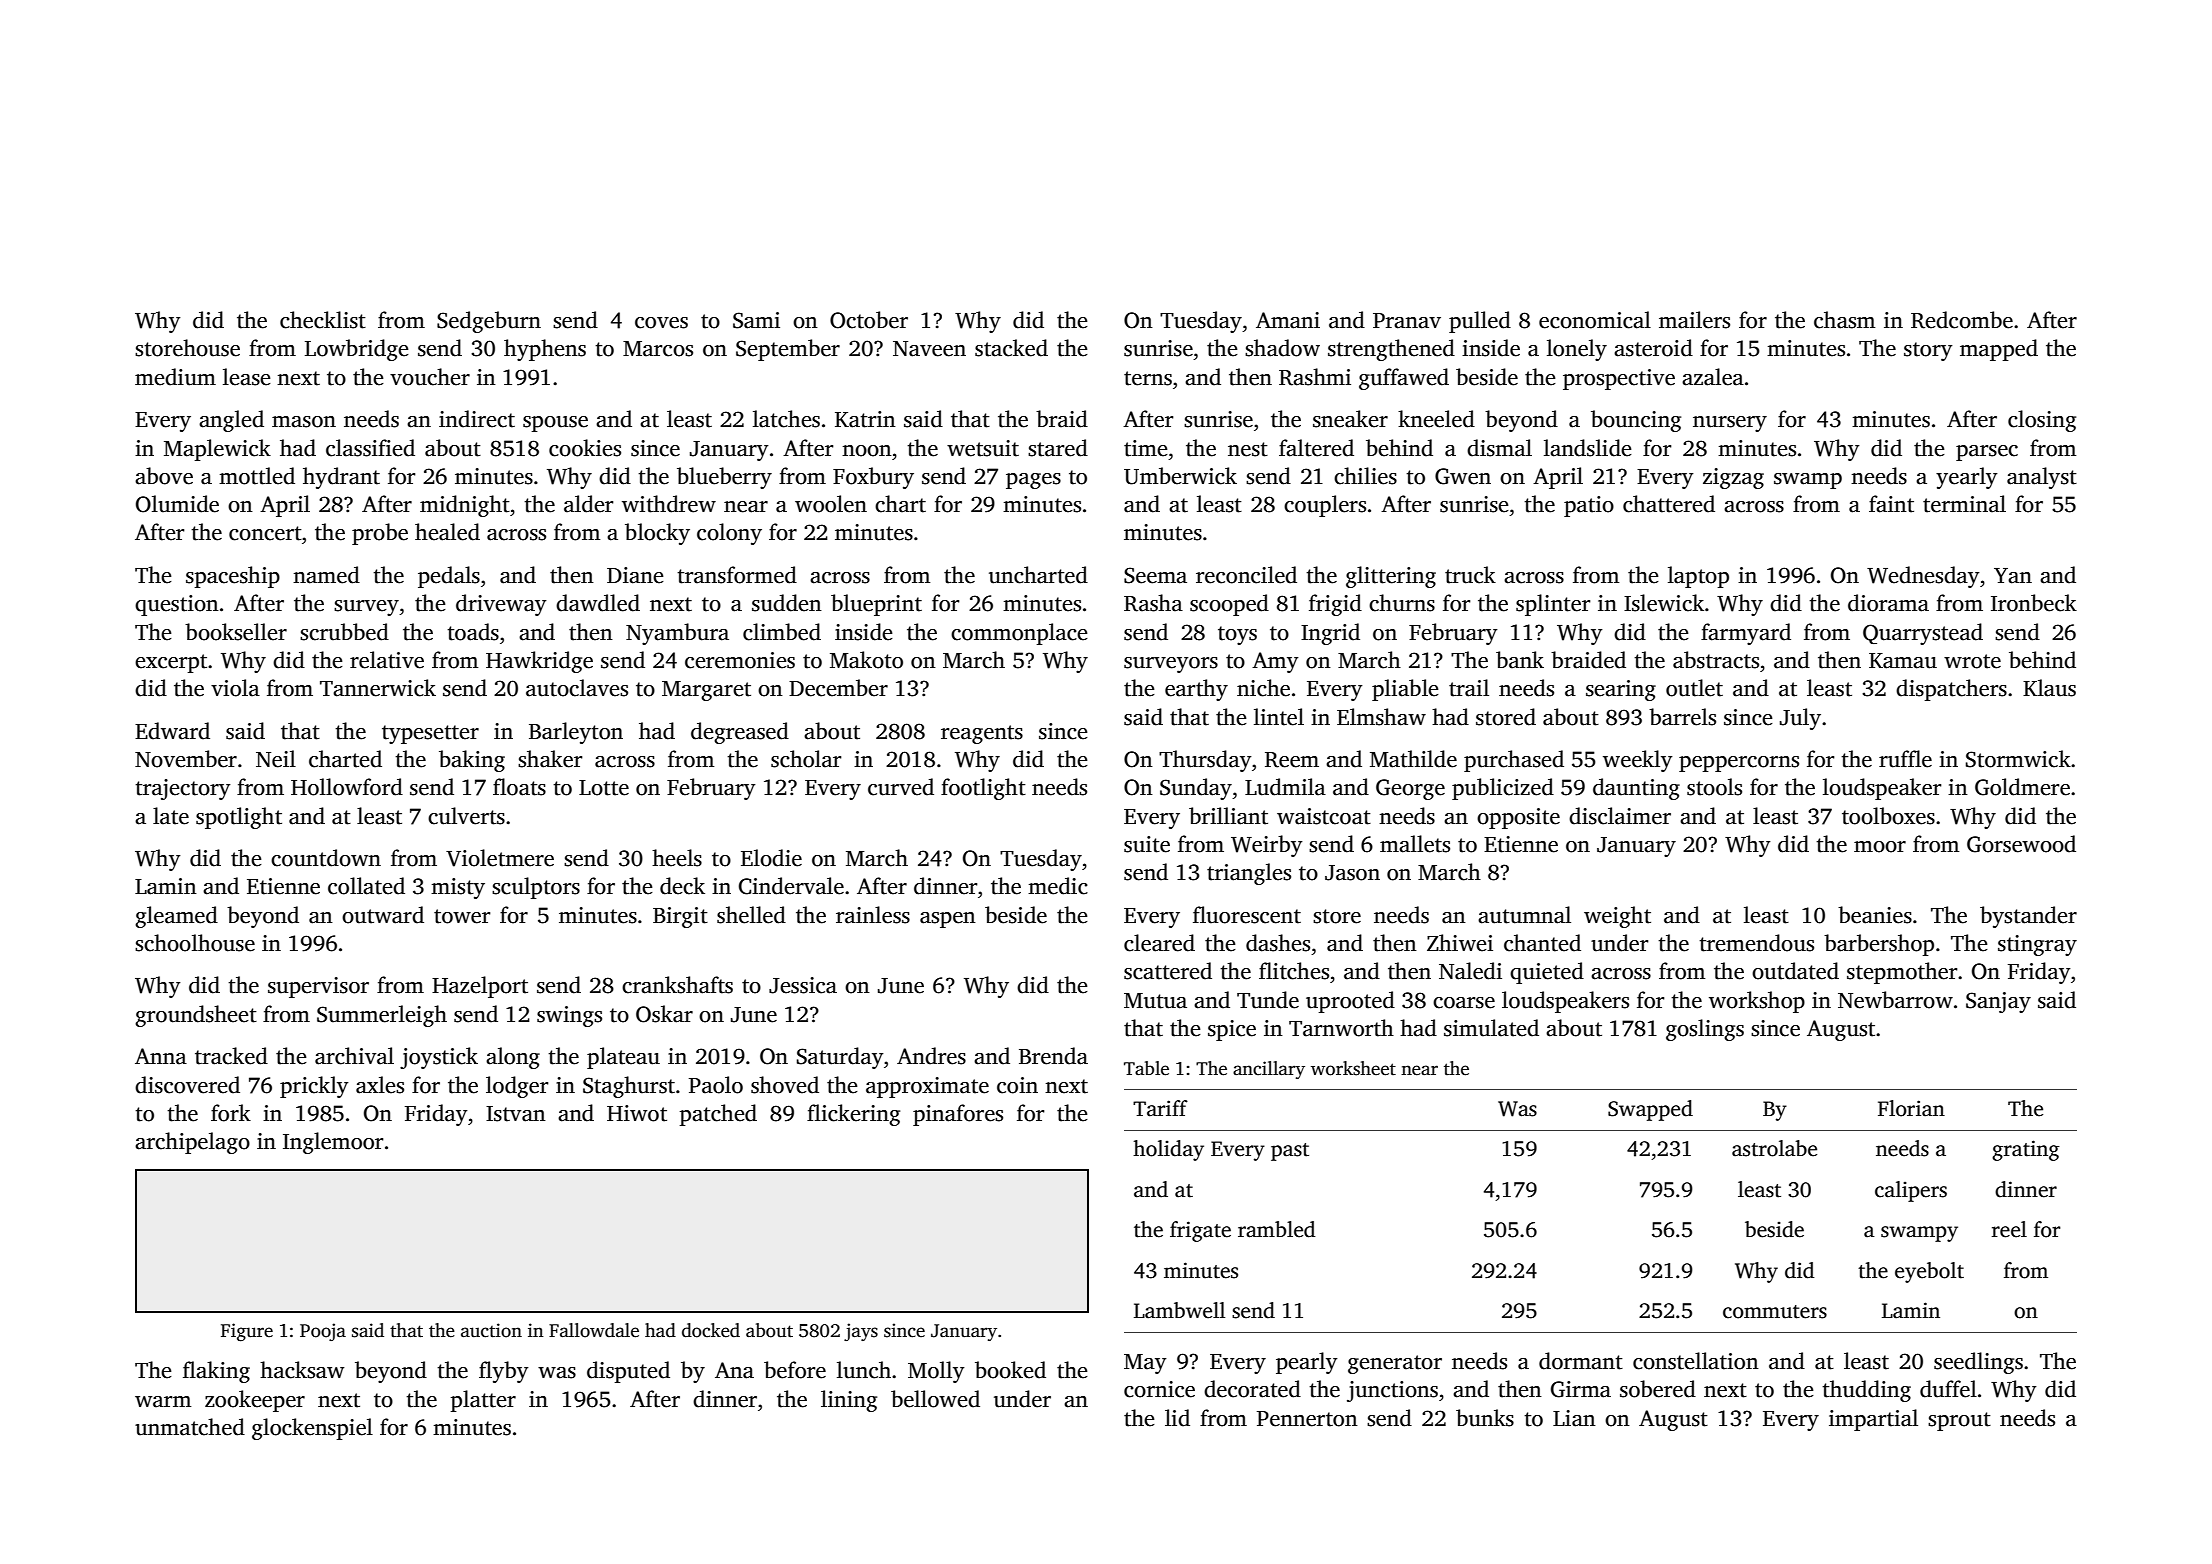 The width and height of the screenshot is (2212, 1564). I want to click on October, so click(869, 320).
